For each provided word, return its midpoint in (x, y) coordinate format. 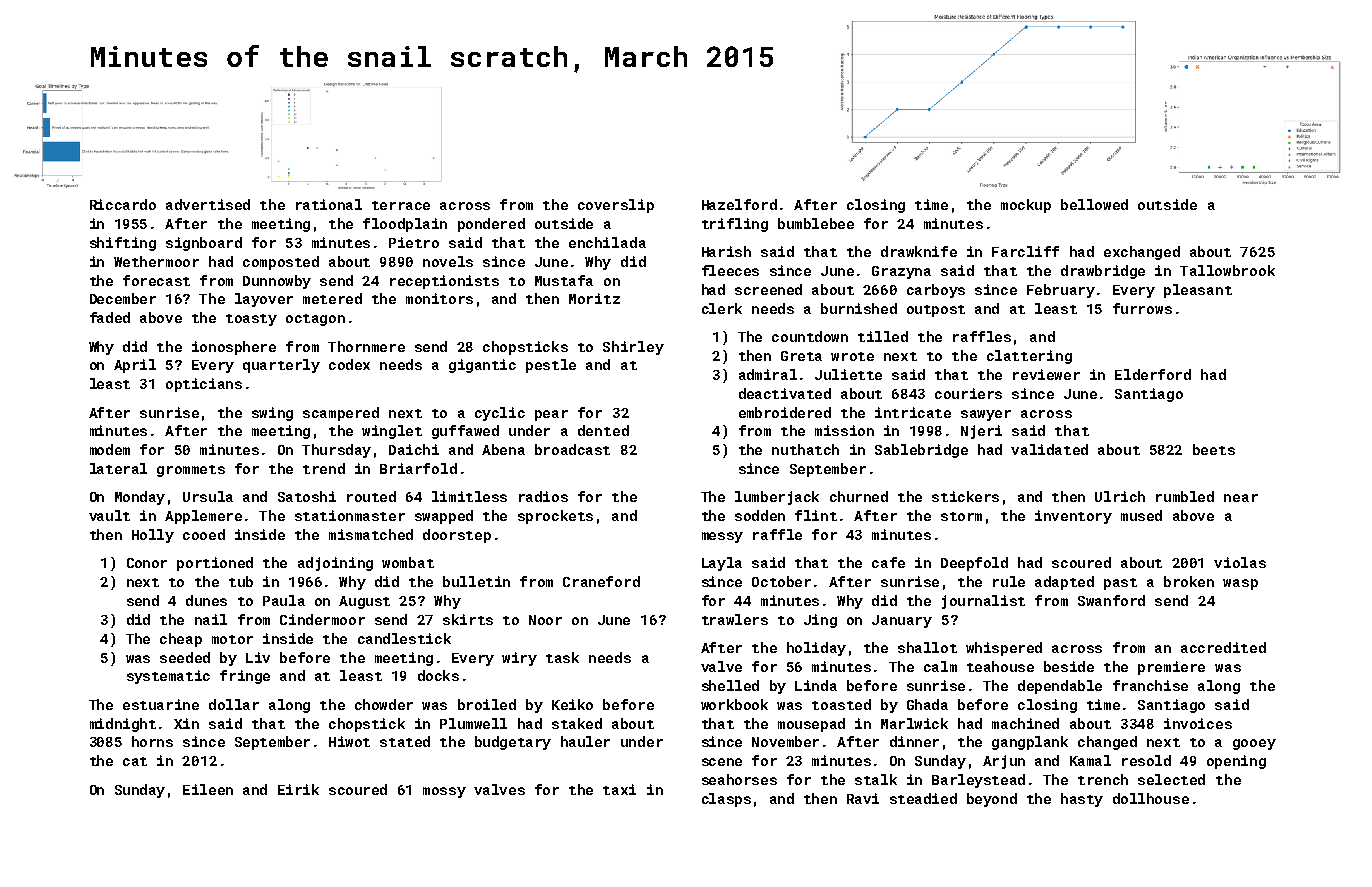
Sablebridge (921, 451)
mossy (444, 792)
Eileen (208, 789)
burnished (859, 308)
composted (281, 263)
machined (1025, 723)
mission (844, 430)
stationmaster (350, 515)
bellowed (1094, 204)
